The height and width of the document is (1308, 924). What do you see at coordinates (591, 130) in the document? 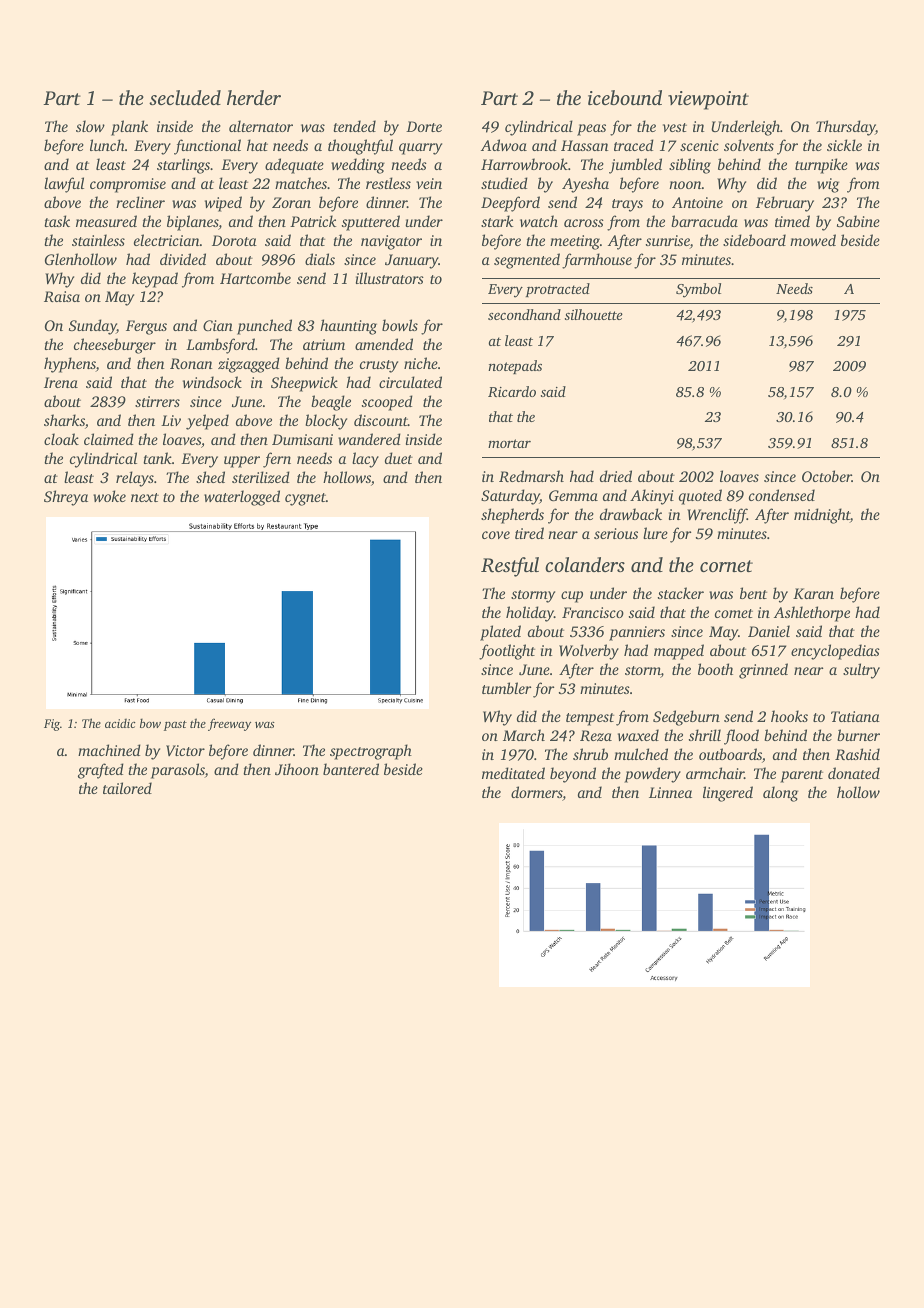
I see `peas` at bounding box center [591, 130].
